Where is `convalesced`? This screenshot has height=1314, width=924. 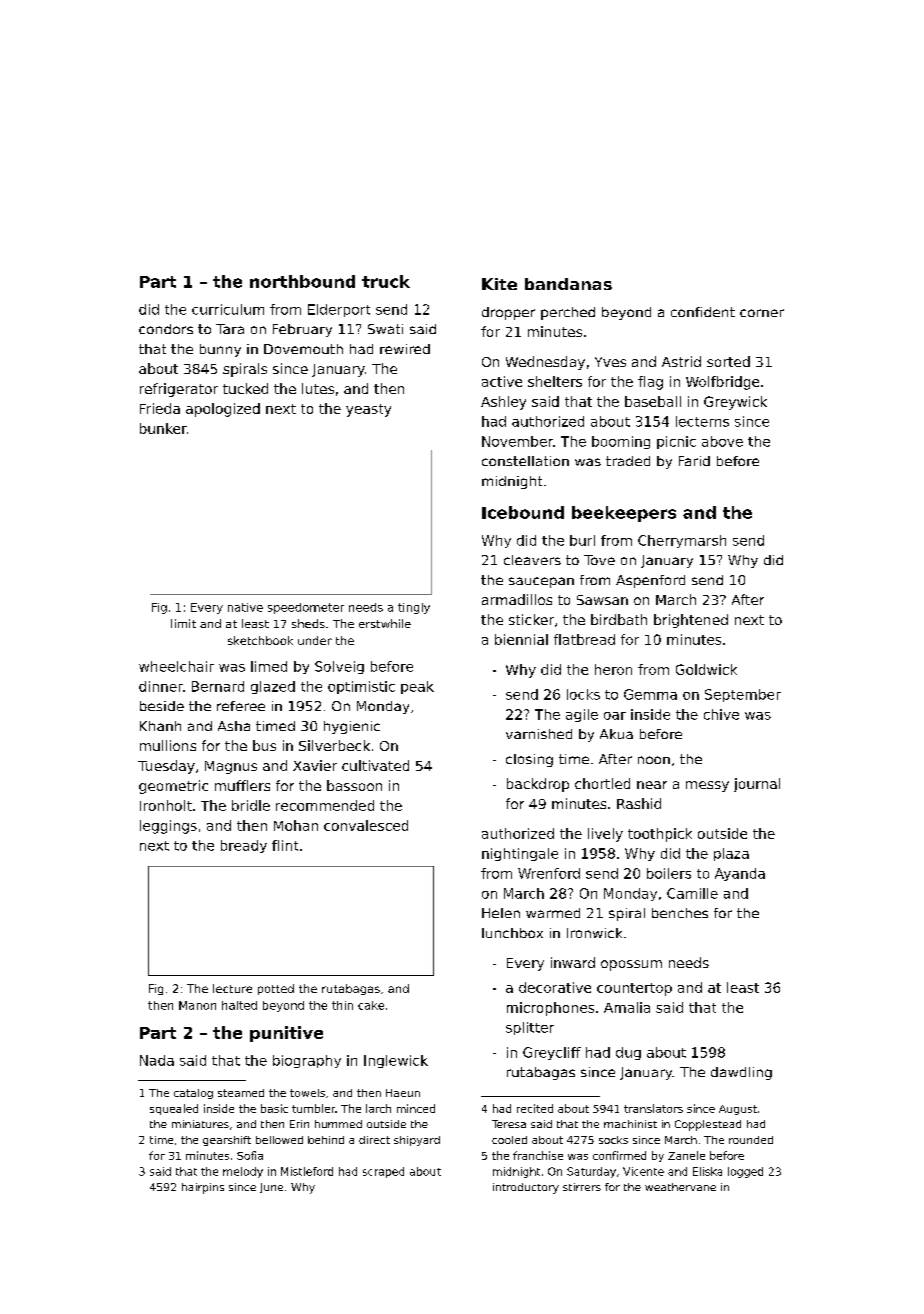
convalesced is located at coordinates (366, 825).
